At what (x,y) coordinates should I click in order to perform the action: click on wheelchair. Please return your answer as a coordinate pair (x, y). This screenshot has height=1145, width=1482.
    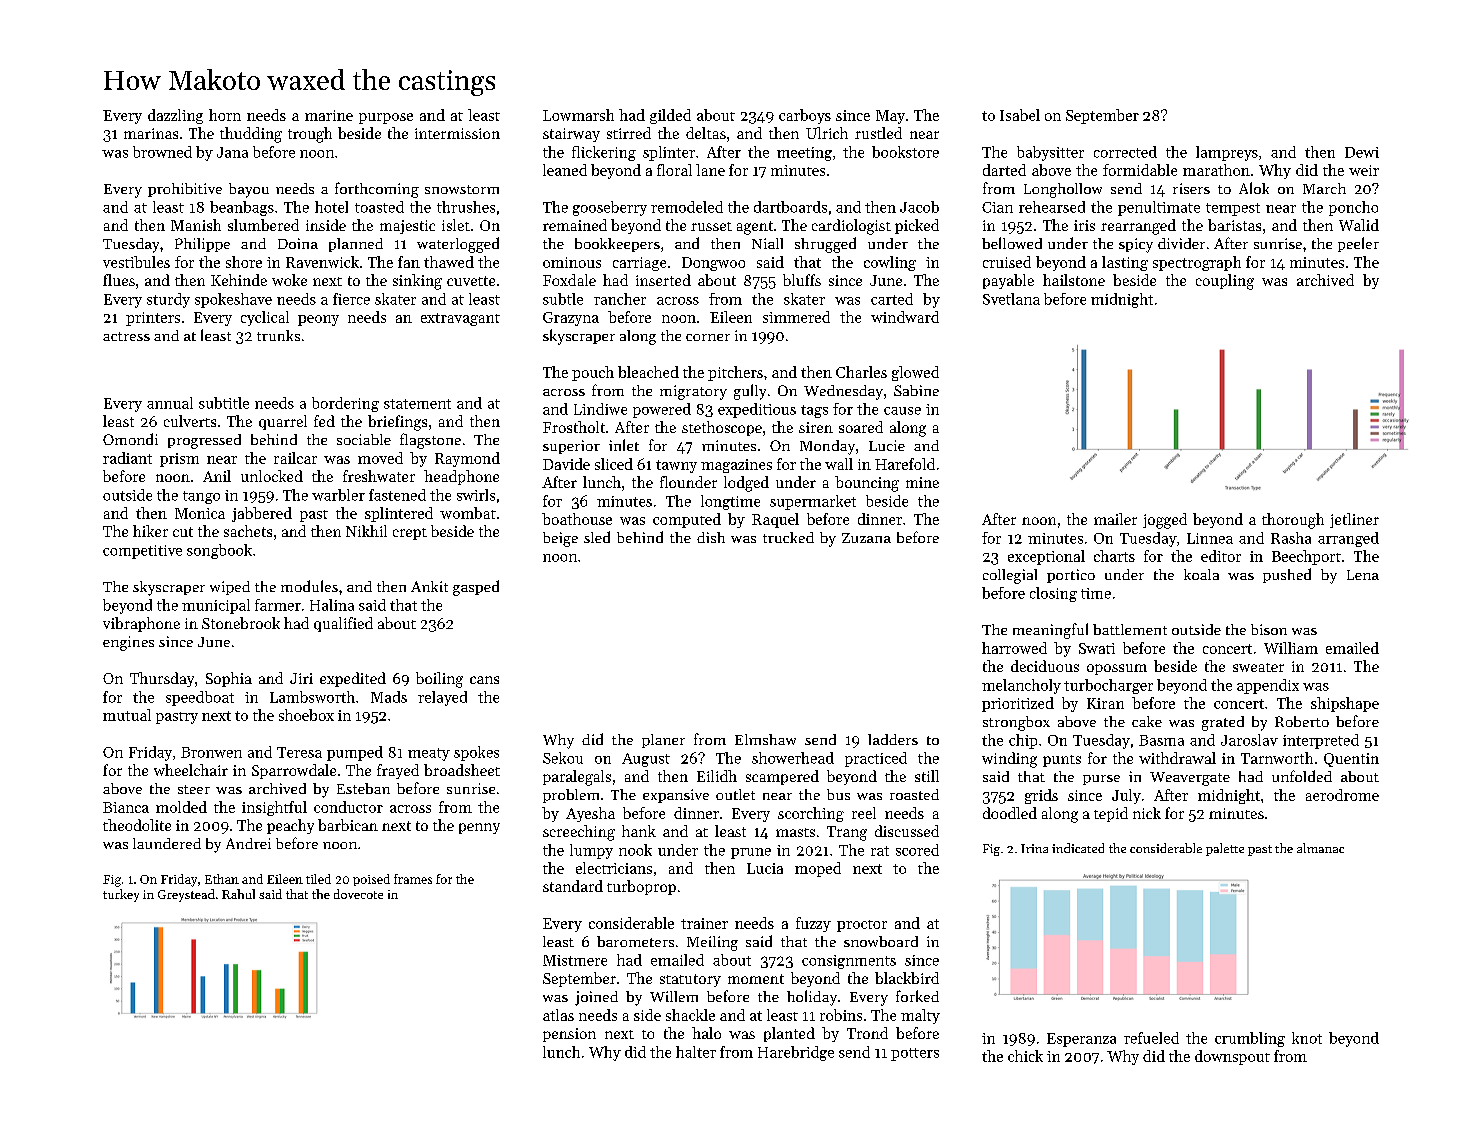
    Looking at the image, I should click on (191, 770).
